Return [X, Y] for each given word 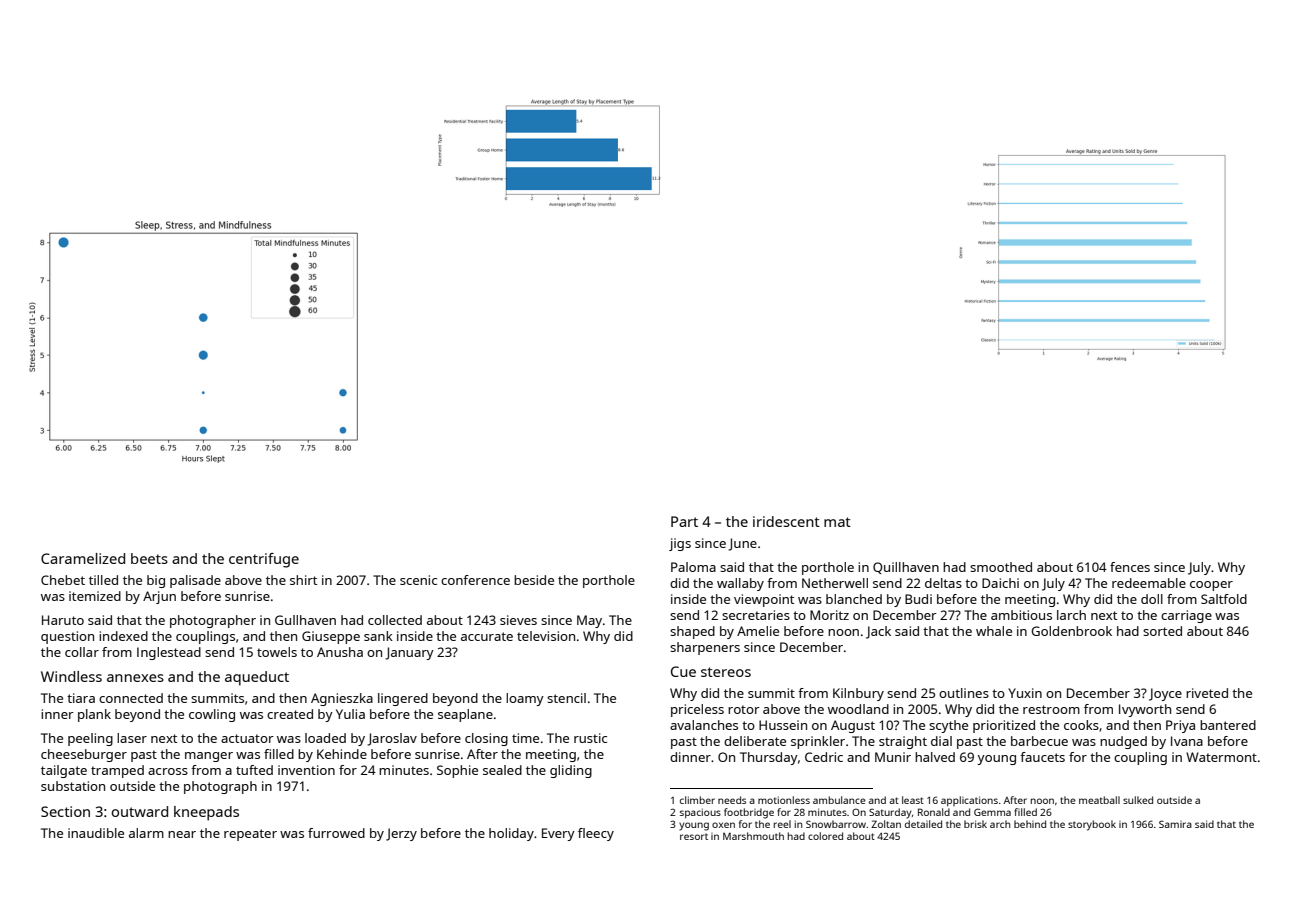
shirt [303, 580]
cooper [1211, 586]
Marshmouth [753, 836]
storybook [1092, 825]
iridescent [786, 521]
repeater [250, 835]
